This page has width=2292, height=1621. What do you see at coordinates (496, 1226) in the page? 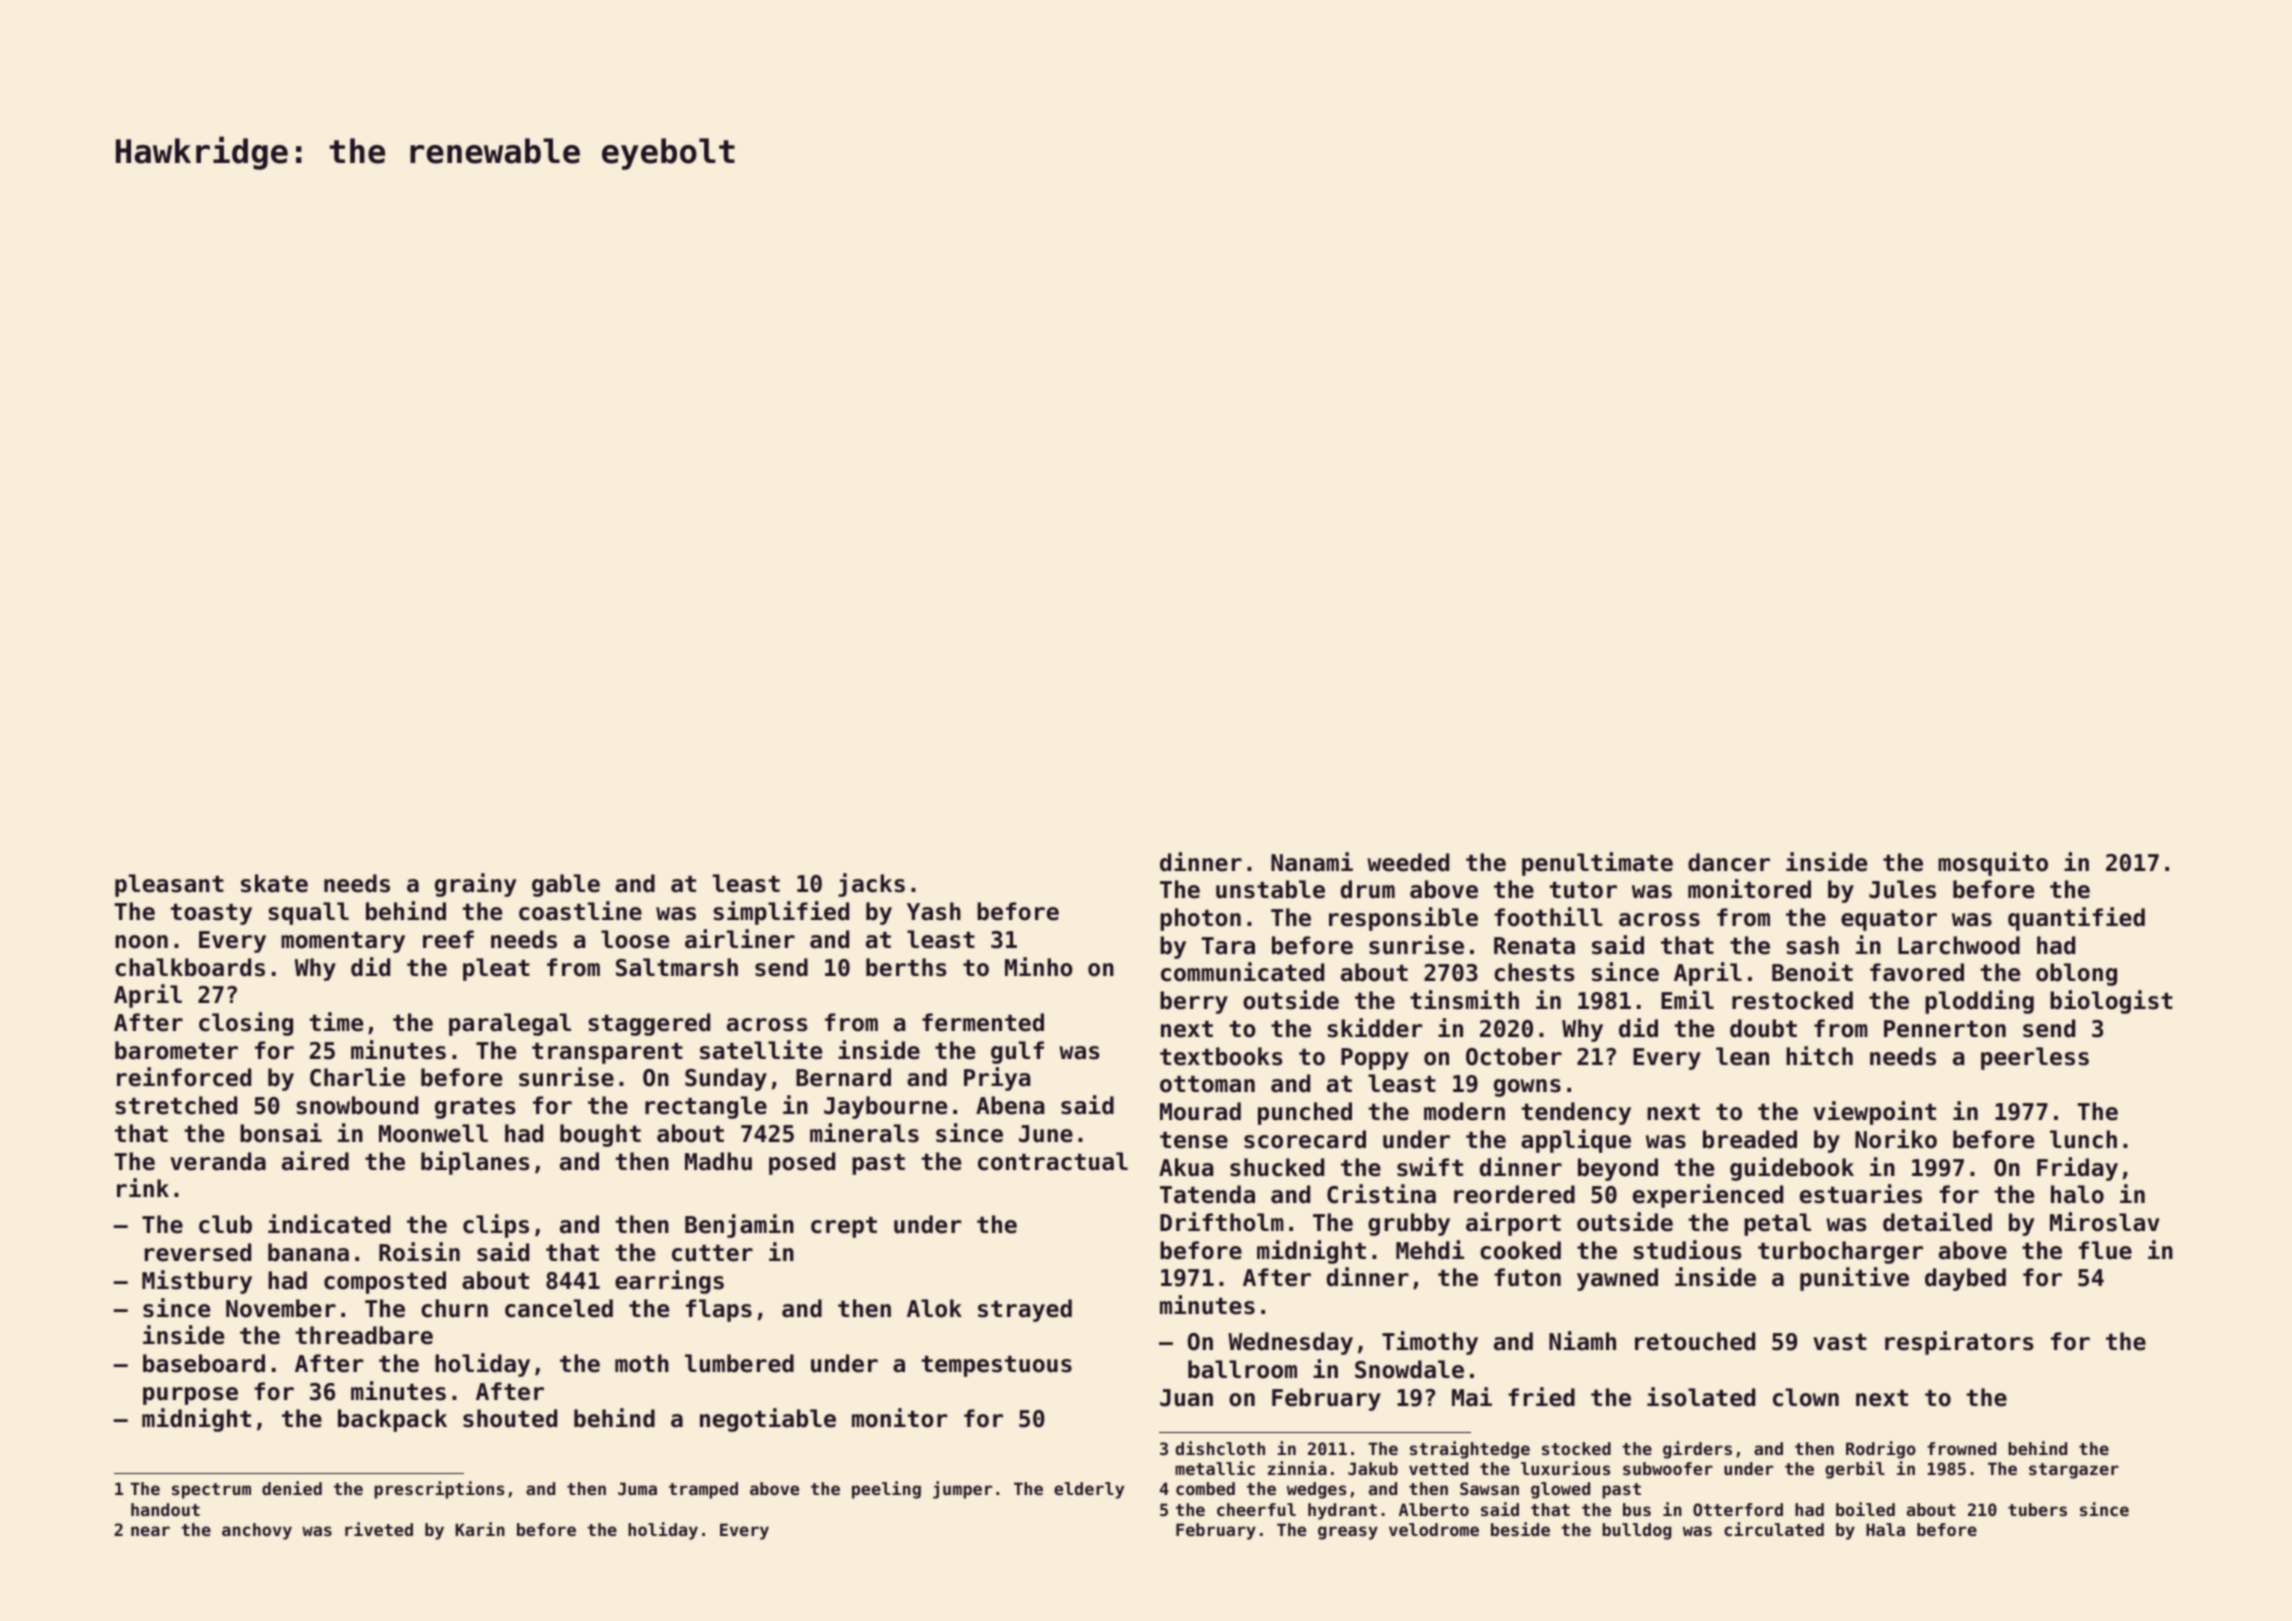
I see `clips` at bounding box center [496, 1226].
